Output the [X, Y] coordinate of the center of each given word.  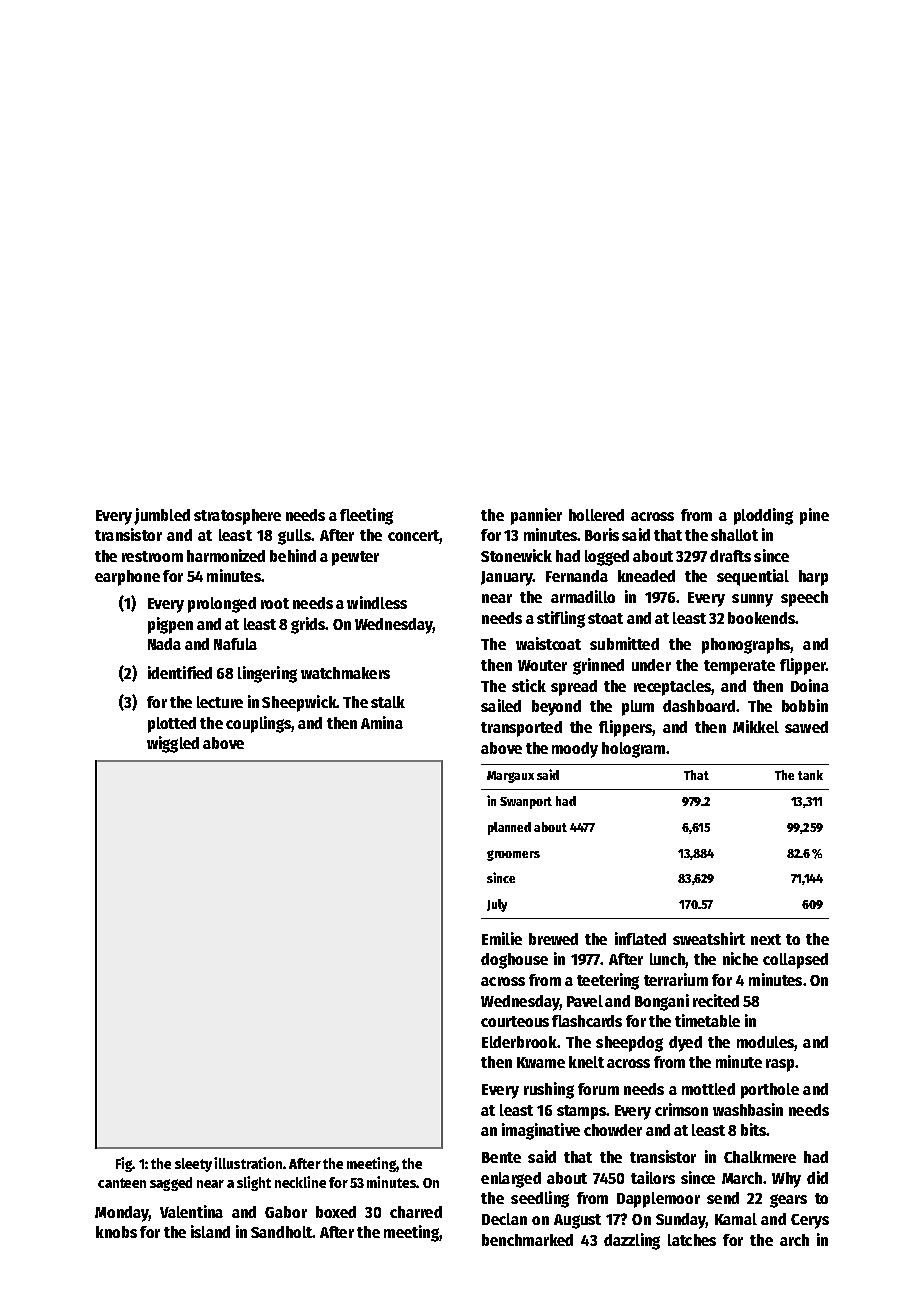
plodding [763, 516]
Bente [501, 1157]
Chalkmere [760, 1157]
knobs [116, 1232]
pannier [536, 516]
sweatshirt [709, 938]
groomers [513, 855]
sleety [193, 1165]
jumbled [162, 516]
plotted [172, 725]
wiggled [173, 744]
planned [509, 828]
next [766, 939]
